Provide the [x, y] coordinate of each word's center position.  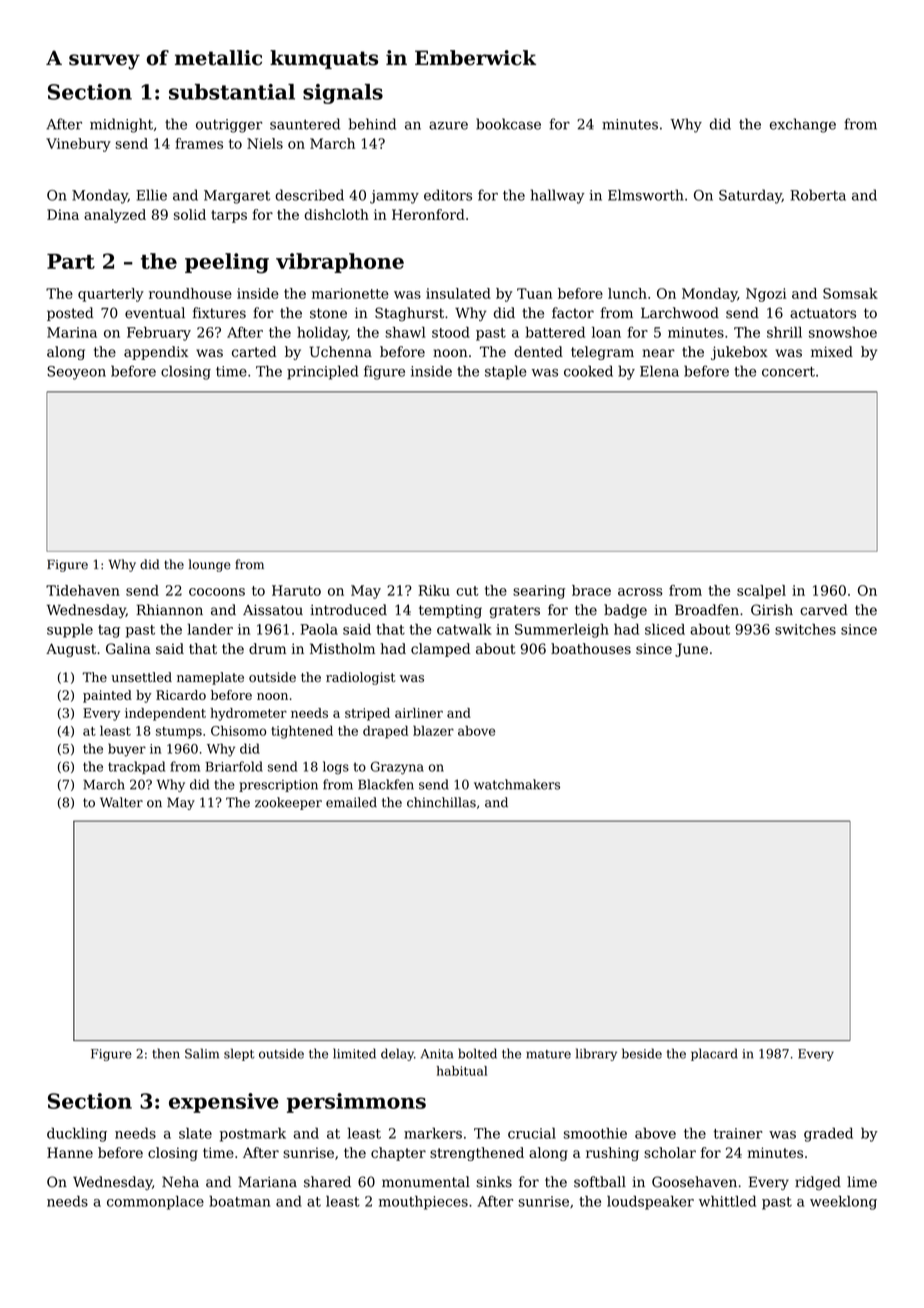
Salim [202, 1053]
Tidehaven [83, 590]
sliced [665, 629]
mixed [832, 351]
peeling [227, 263]
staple [505, 372]
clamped [440, 650]
